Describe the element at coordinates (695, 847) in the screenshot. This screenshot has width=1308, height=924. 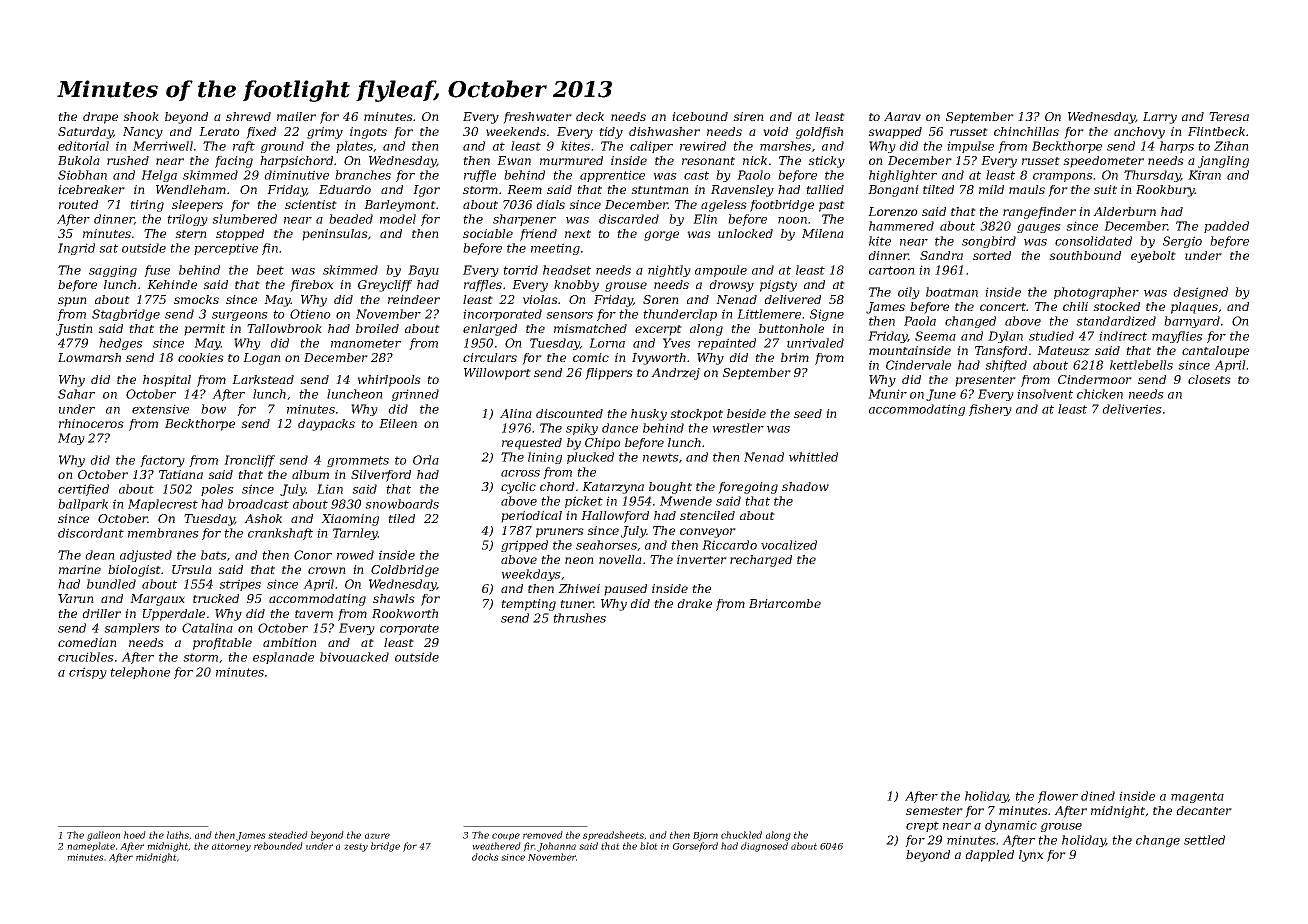
I see `Gorseford` at that location.
